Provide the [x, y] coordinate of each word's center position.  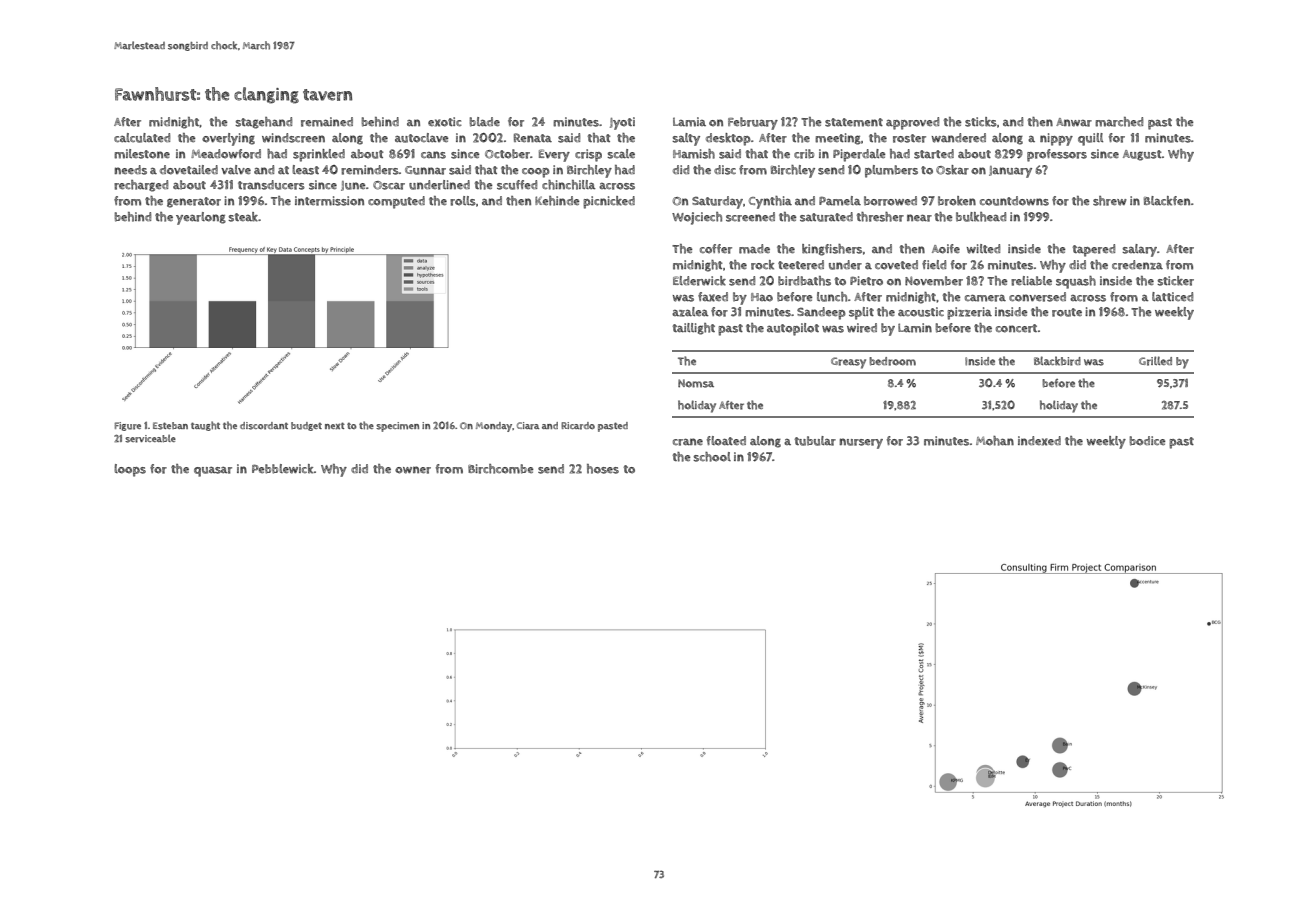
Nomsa [696, 383]
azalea [690, 312]
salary [1139, 250]
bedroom [892, 361]
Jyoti [622, 123]
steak [243, 217]
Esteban [170, 426]
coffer [716, 249]
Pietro [866, 281]
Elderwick [699, 281]
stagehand [263, 123]
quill [1090, 139]
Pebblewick [283, 469]
